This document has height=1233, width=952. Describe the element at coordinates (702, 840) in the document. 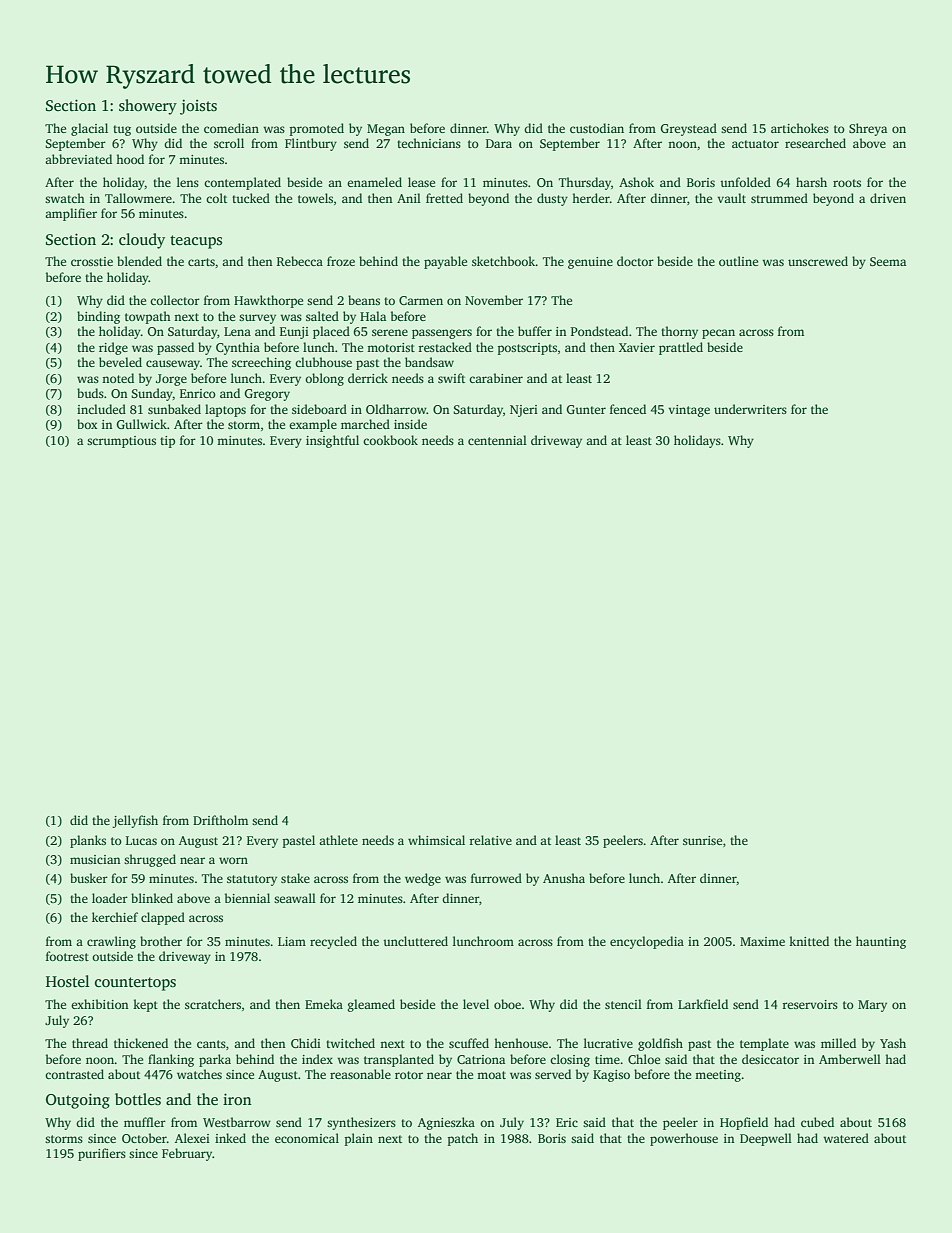

I see `sunrise` at that location.
